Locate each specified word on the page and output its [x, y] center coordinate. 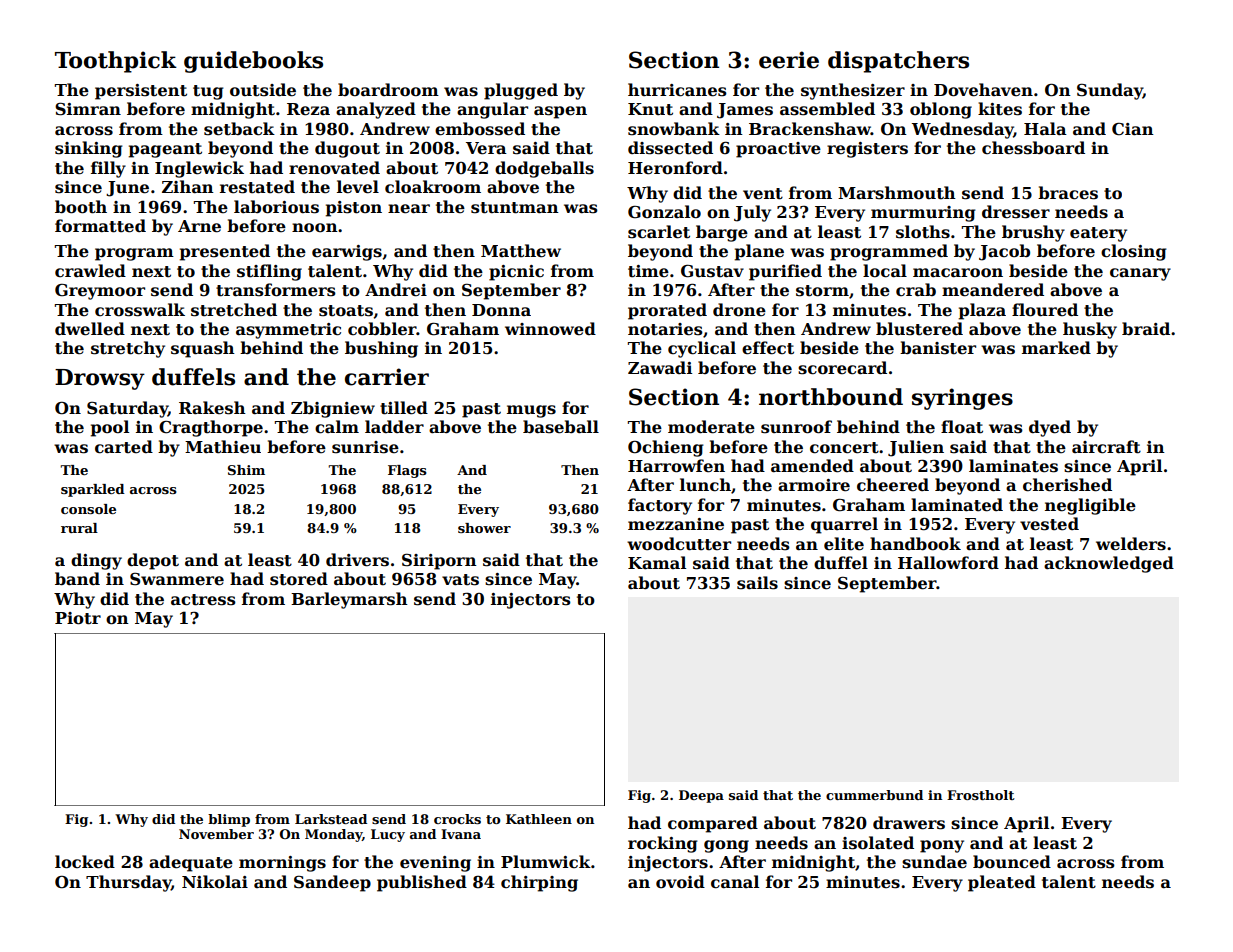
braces [1068, 193]
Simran [88, 109]
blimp [229, 820]
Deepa [701, 796]
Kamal [657, 563]
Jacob [1004, 252]
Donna [501, 310]
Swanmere [177, 579]
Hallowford [948, 563]
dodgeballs [544, 169]
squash [203, 349]
